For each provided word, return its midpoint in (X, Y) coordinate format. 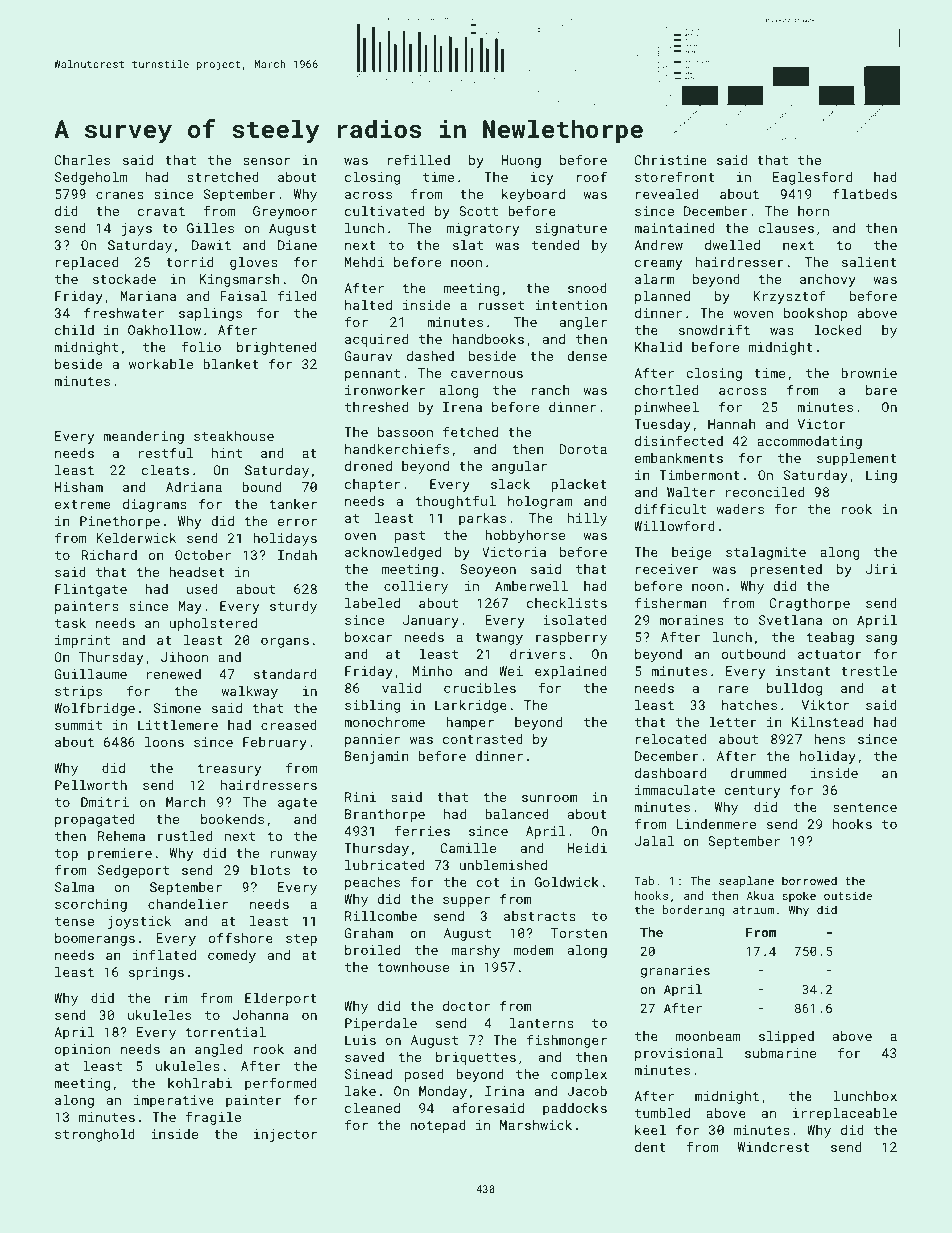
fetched (470, 431)
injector (285, 1135)
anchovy (828, 280)
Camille (468, 848)
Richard (109, 555)
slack (510, 484)
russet (501, 305)
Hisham (79, 487)
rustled (185, 836)
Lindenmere (716, 824)
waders (740, 509)
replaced (87, 263)
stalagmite (766, 553)
